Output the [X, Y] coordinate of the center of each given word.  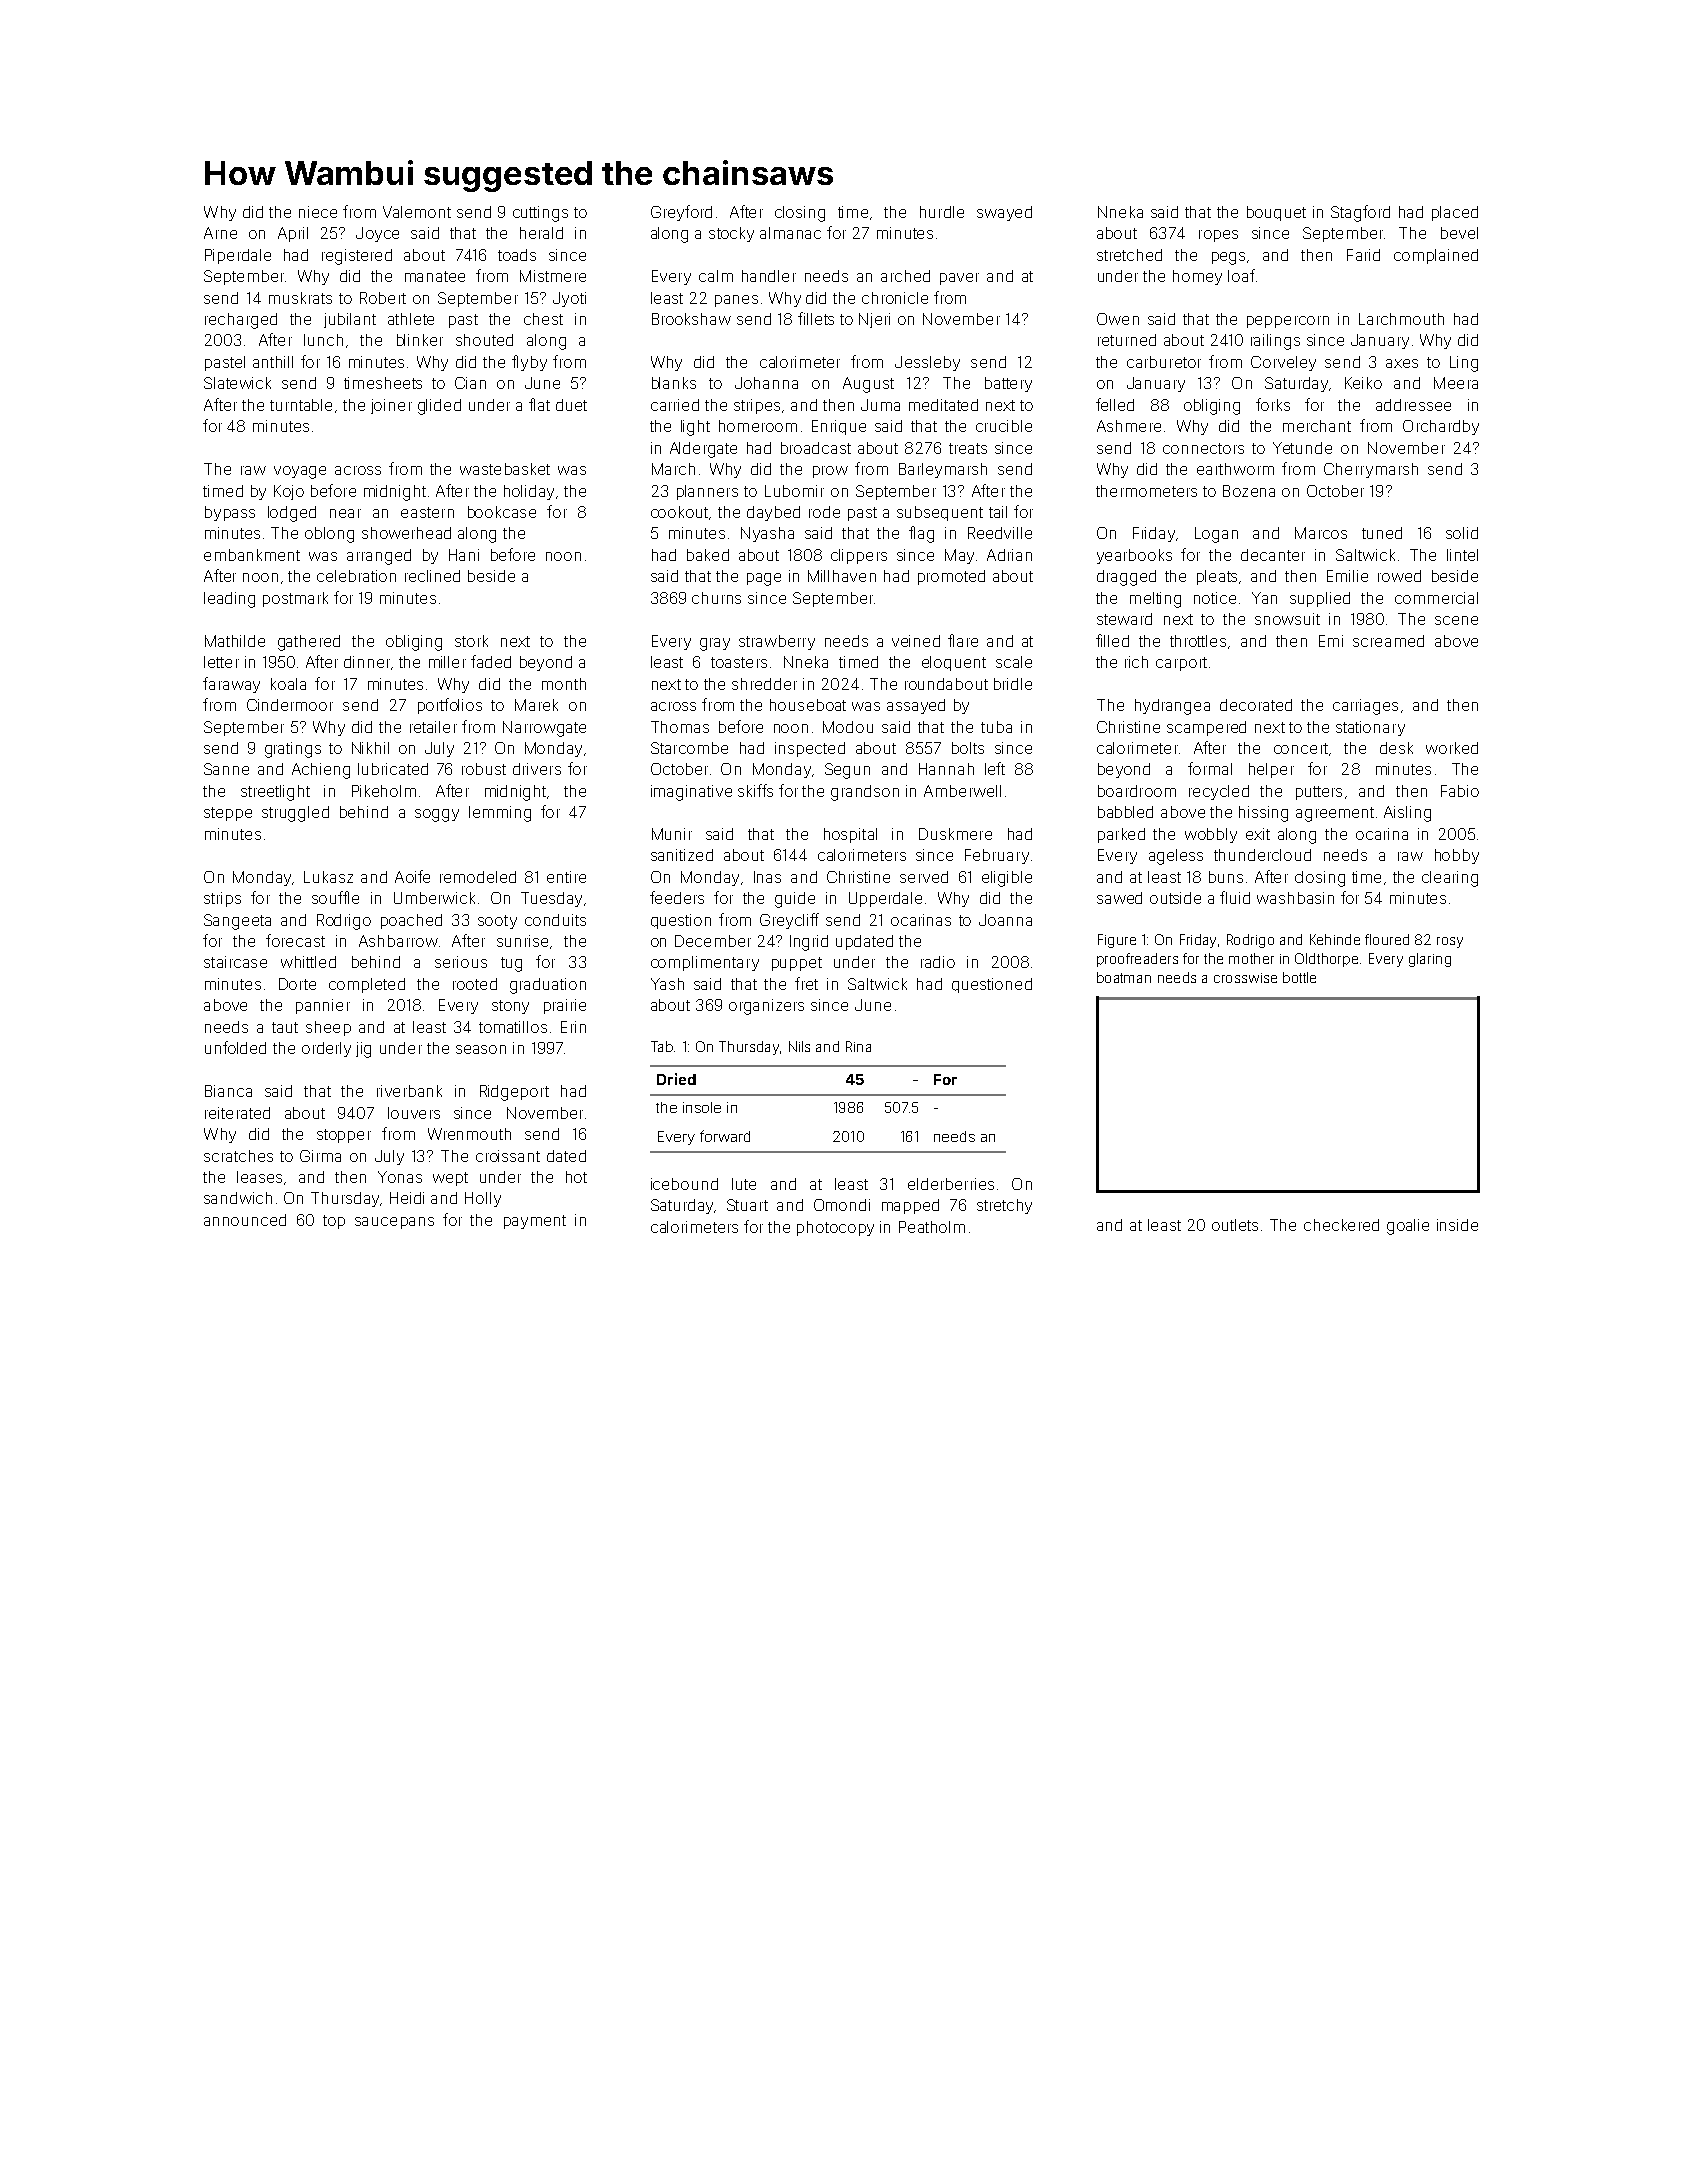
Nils [799, 1046]
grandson [865, 793]
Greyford [681, 213]
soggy [437, 815]
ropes [1218, 236]
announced [245, 1220]
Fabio [1460, 791]
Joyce [377, 234]
